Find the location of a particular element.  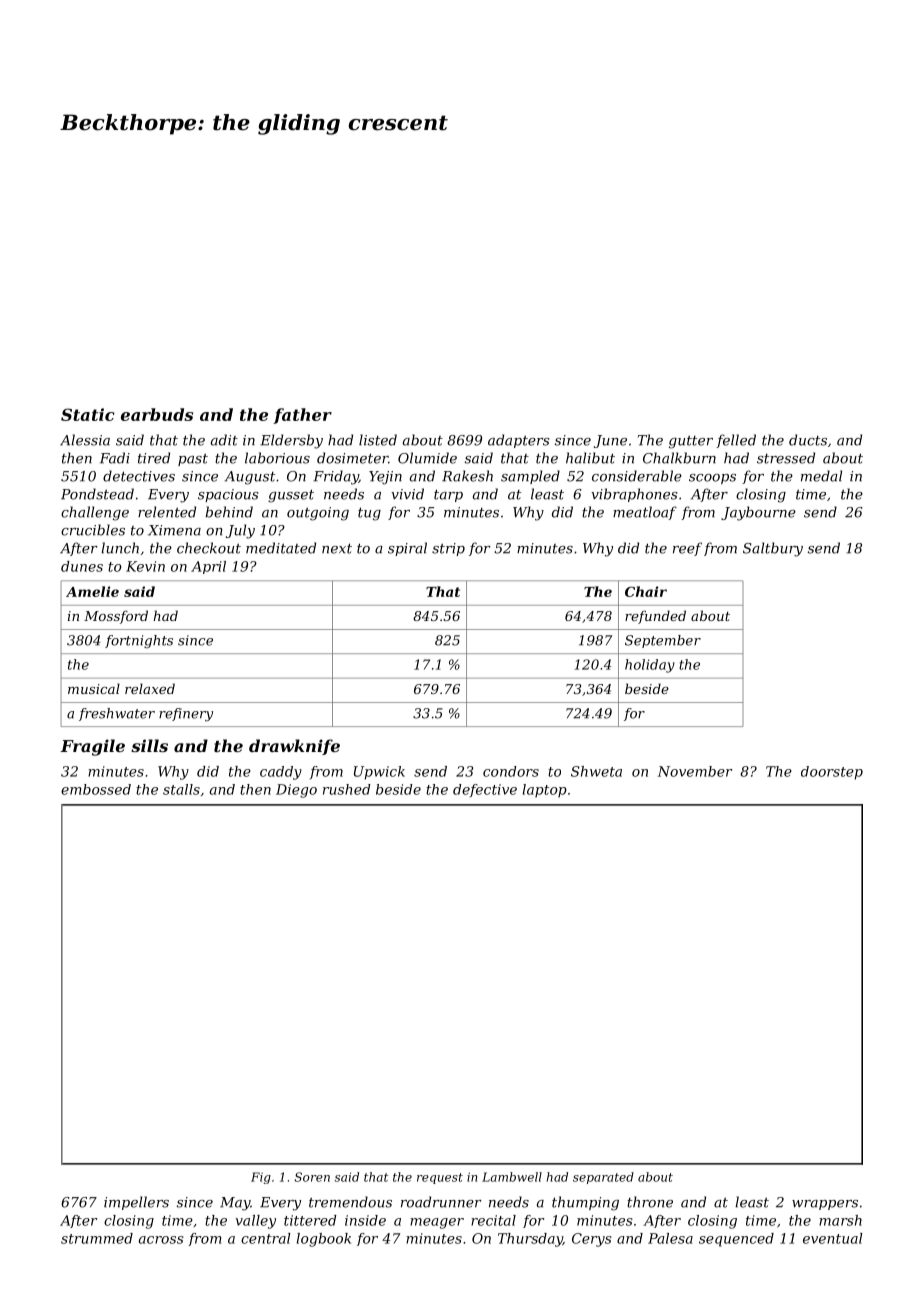

logbook is located at coordinates (324, 1240).
